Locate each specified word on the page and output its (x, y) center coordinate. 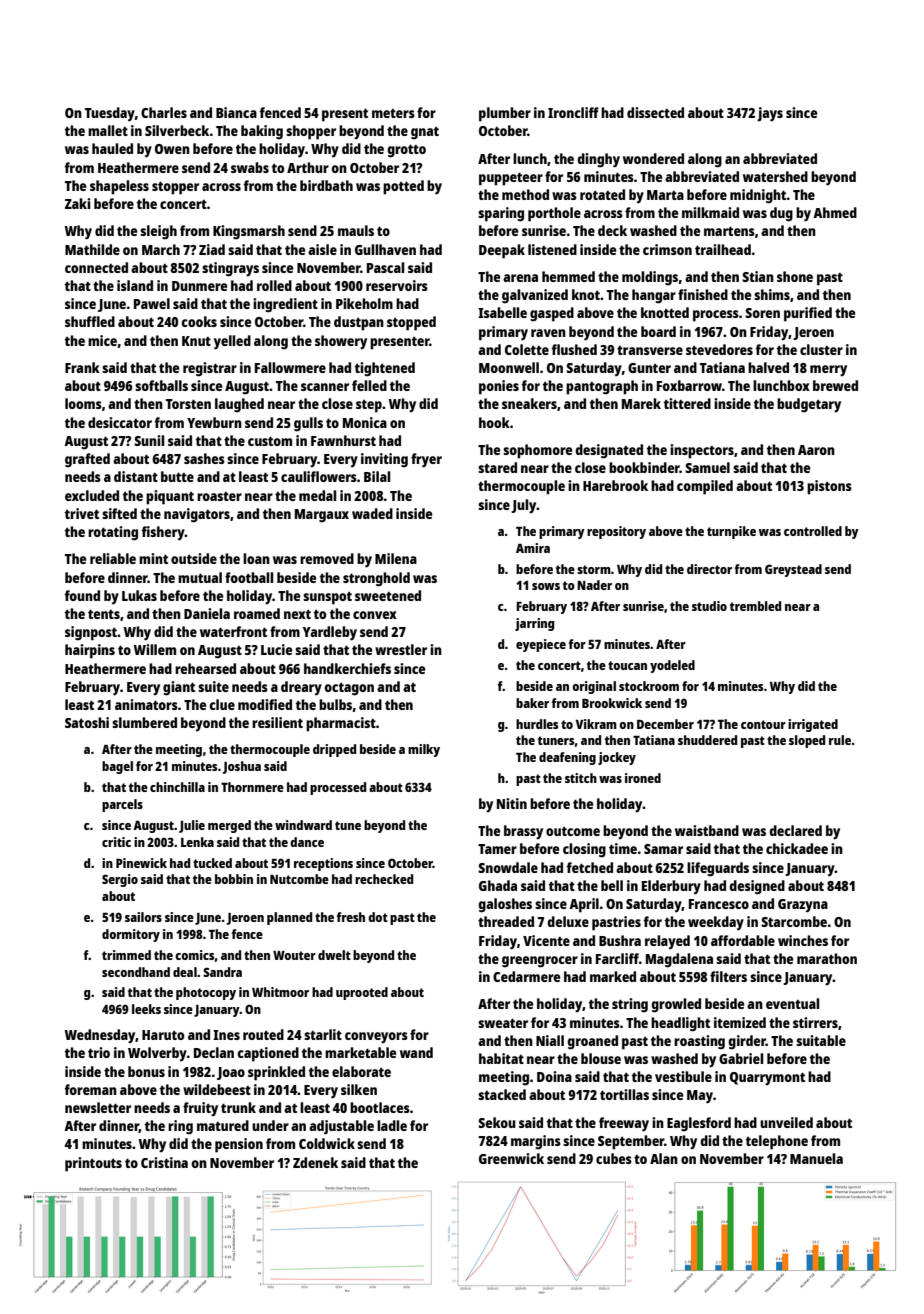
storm (594, 569)
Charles (164, 112)
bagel (117, 767)
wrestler (401, 649)
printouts (93, 1164)
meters (393, 113)
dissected (655, 112)
